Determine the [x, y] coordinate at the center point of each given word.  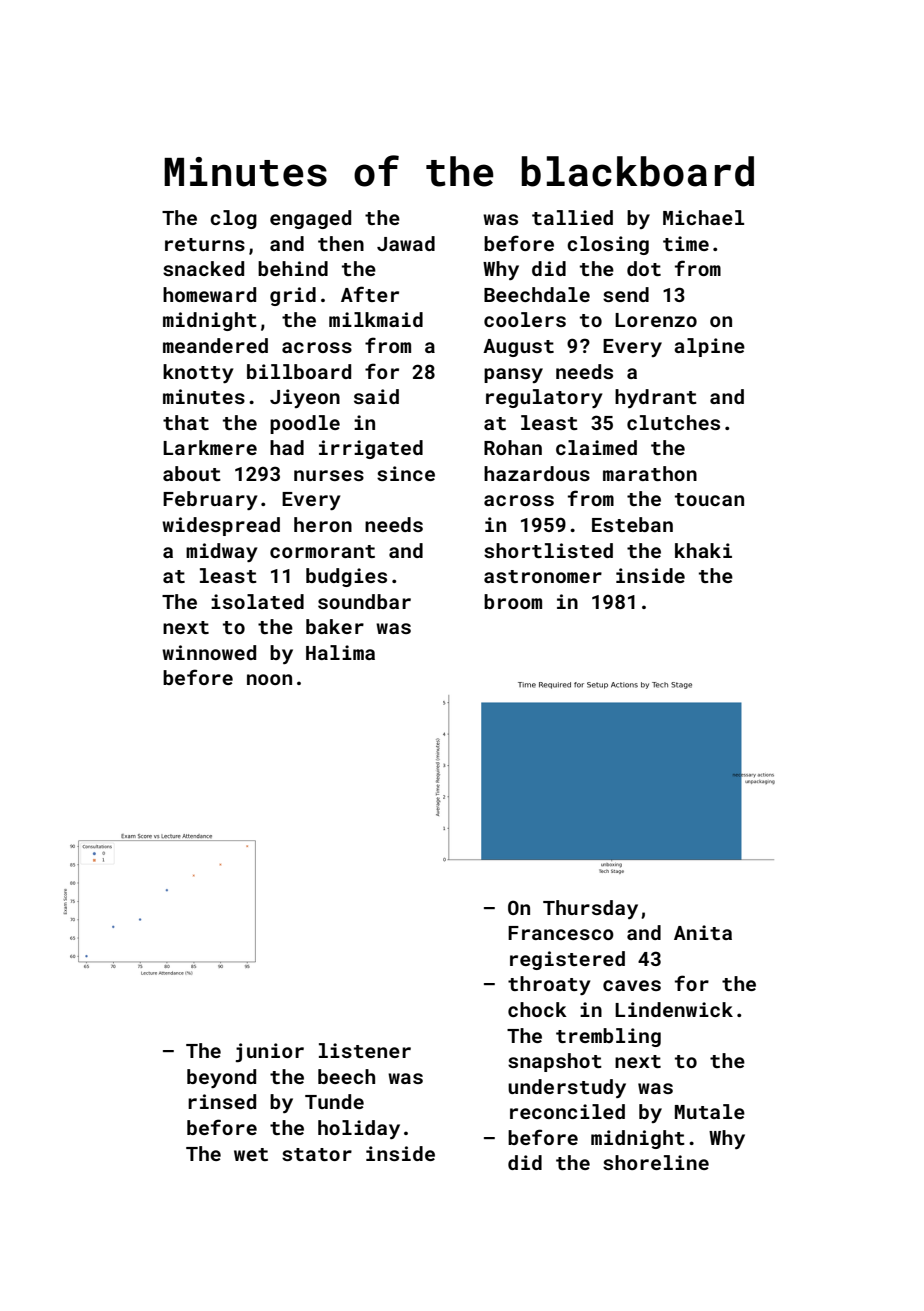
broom [513, 601]
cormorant [322, 551]
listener [365, 1050]
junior [270, 1052]
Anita [703, 932]
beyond [221, 1078]
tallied [572, 217]
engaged [310, 219]
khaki [703, 550]
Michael [703, 217]
